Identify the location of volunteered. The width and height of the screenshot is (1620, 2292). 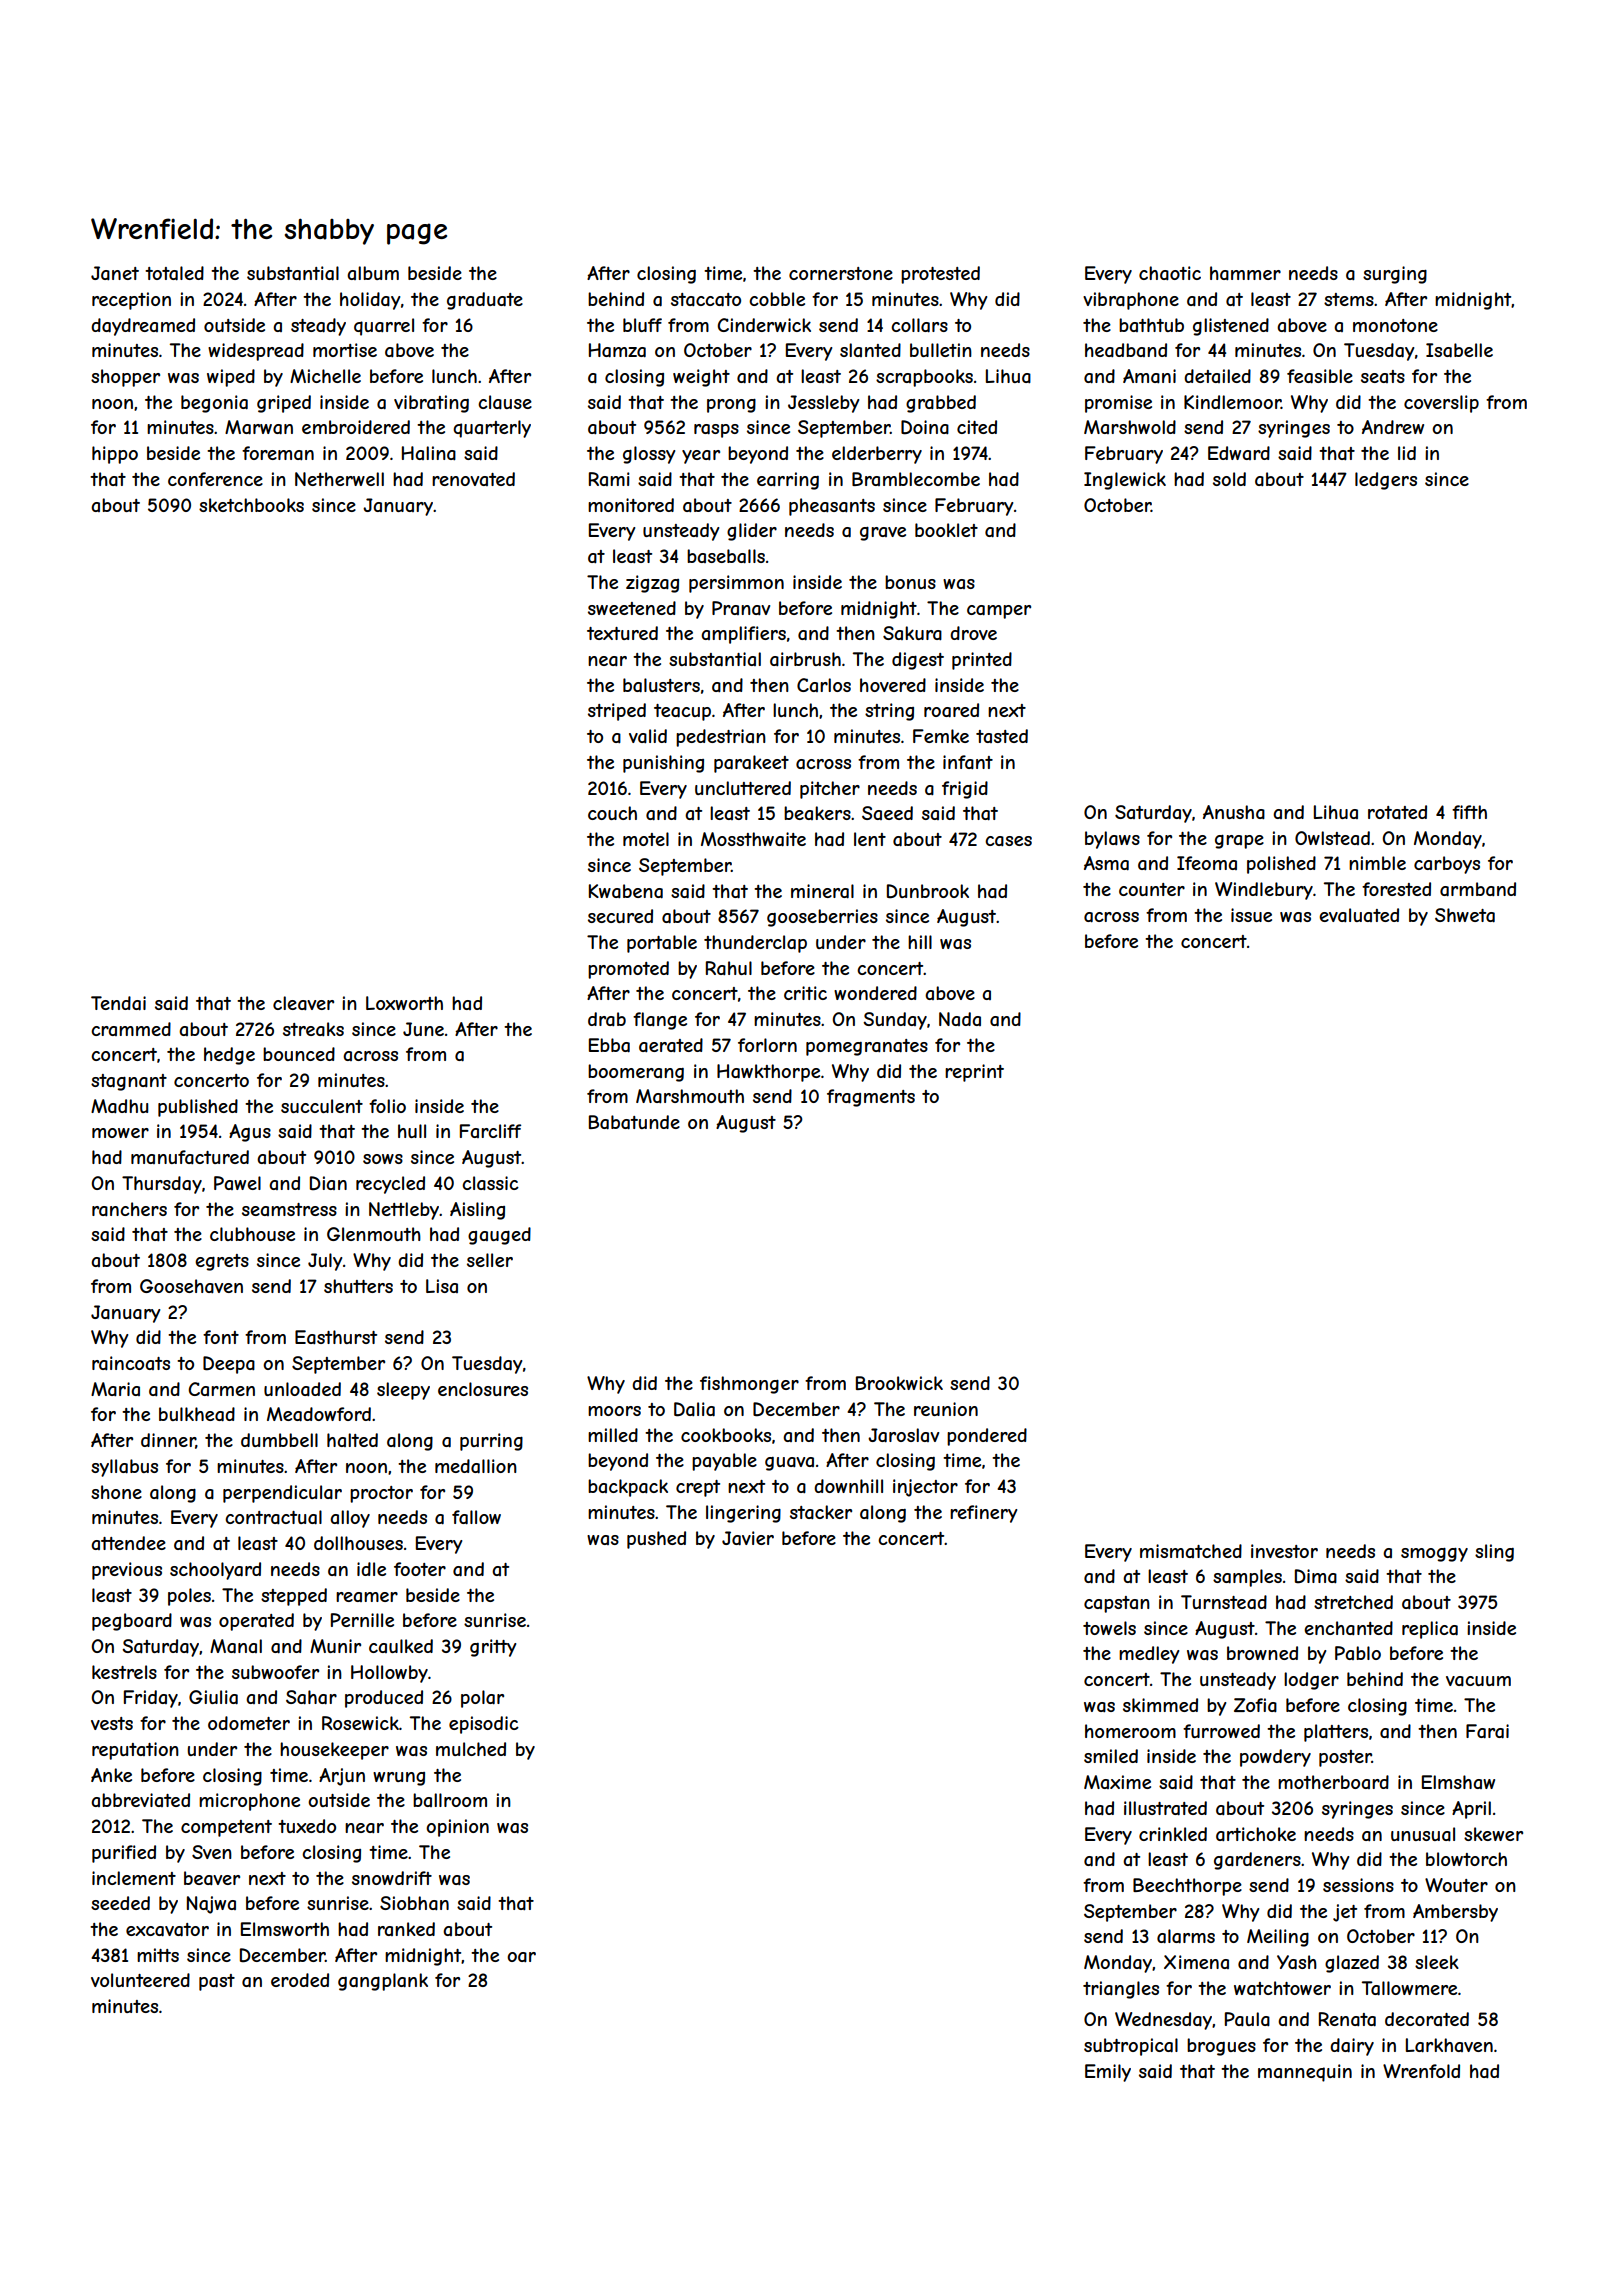
(140, 1980).
